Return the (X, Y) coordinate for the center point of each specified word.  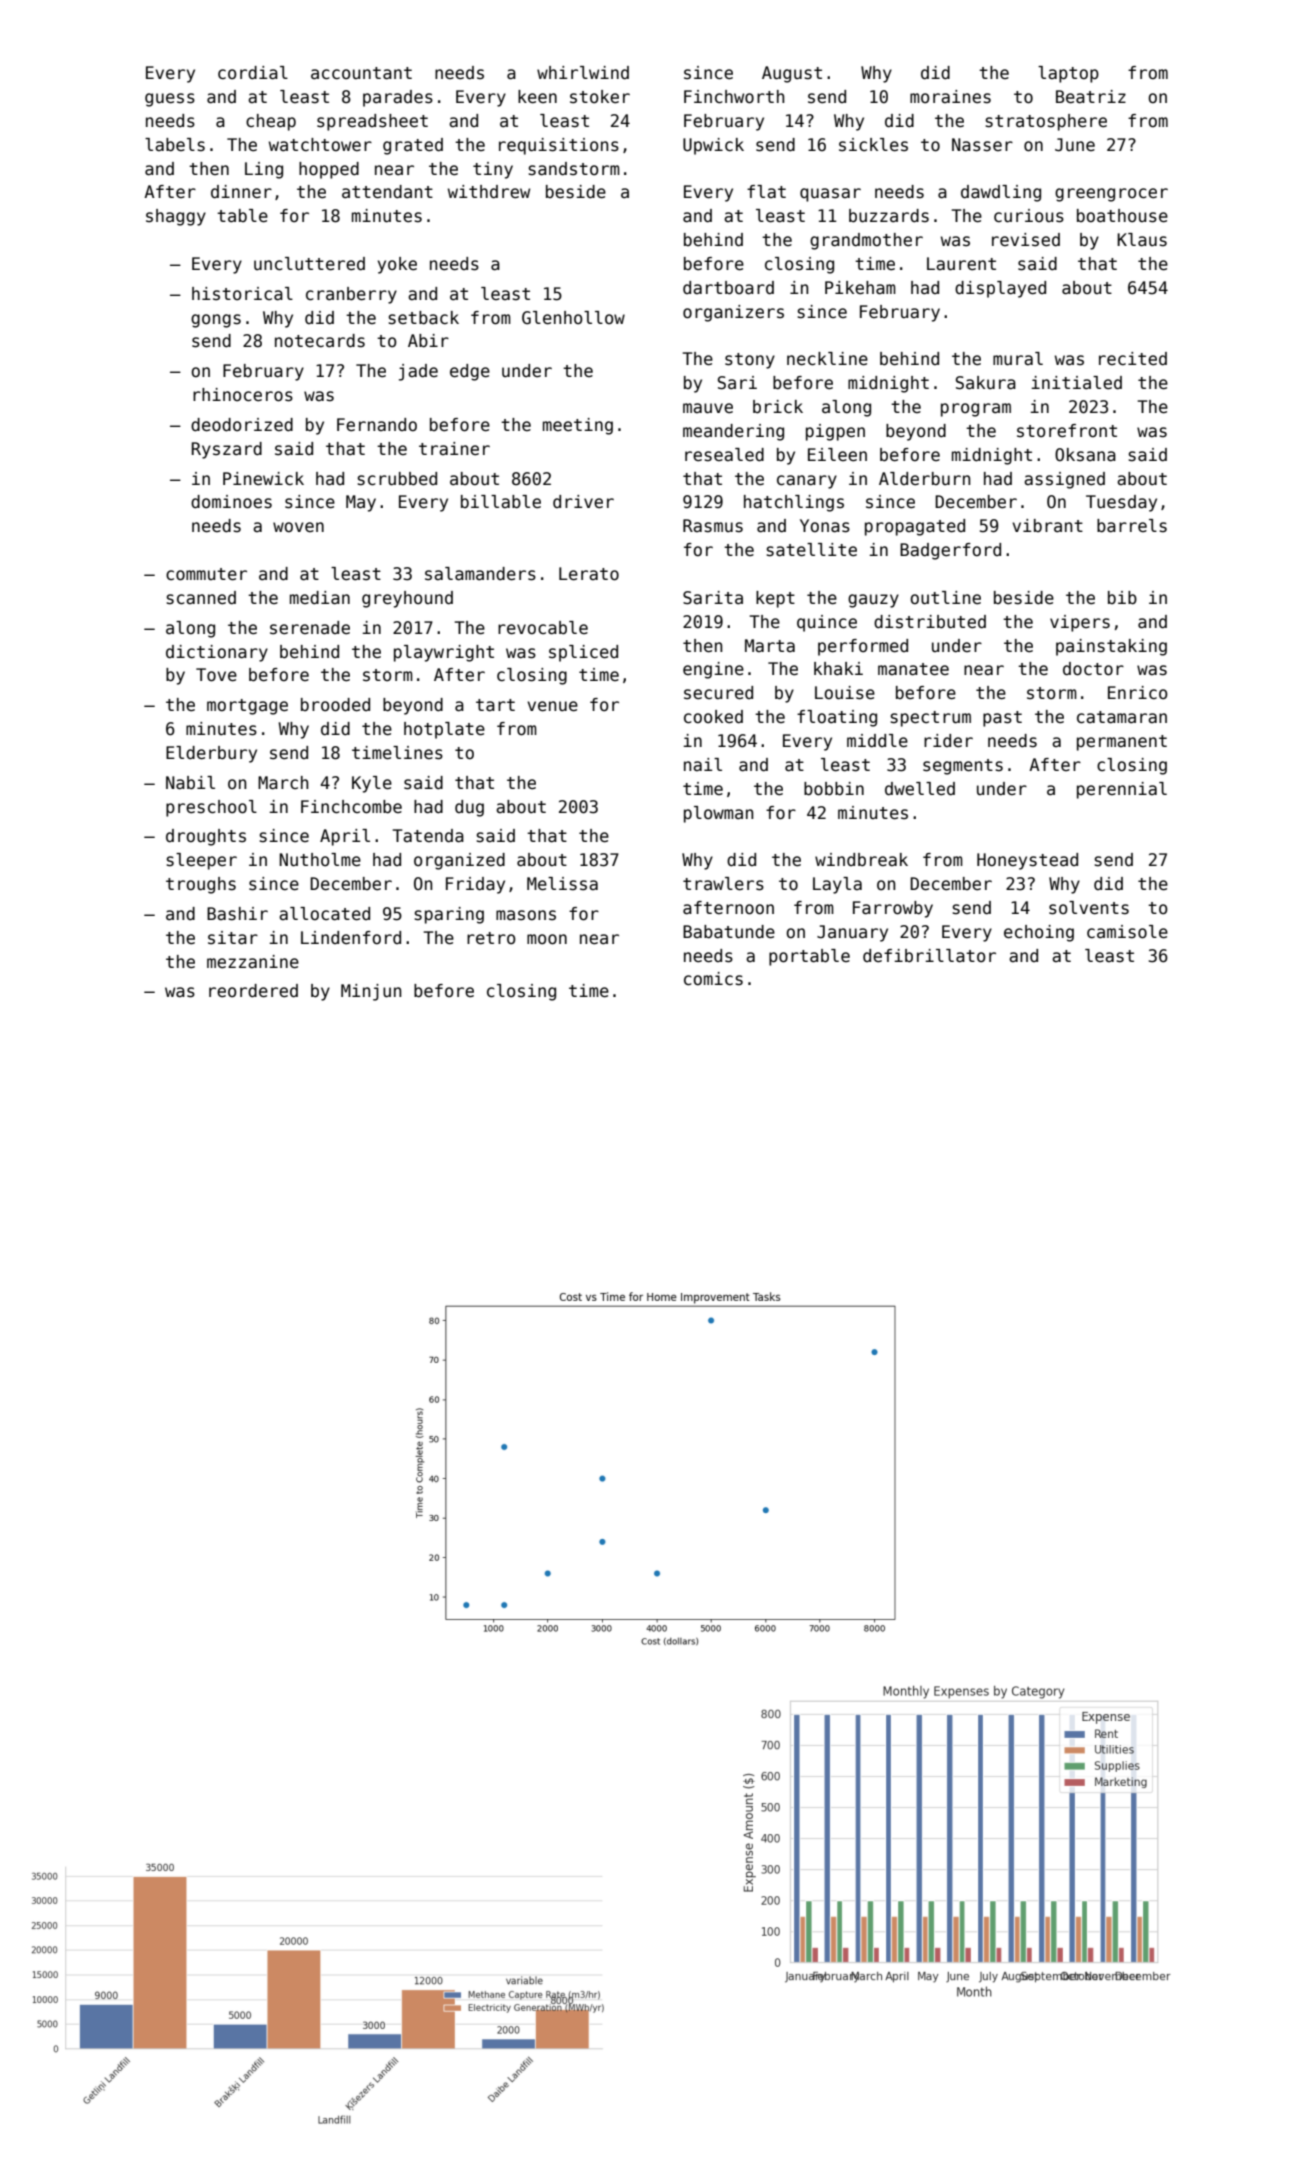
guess (170, 100)
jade (418, 372)
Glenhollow (573, 318)
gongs (216, 321)
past (1002, 719)
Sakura (986, 383)
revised (1026, 240)
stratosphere (1046, 122)
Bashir (237, 914)
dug (469, 808)
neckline (827, 359)
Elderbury (211, 754)
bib (1122, 598)
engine (713, 670)
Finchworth (734, 97)
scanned (201, 598)
